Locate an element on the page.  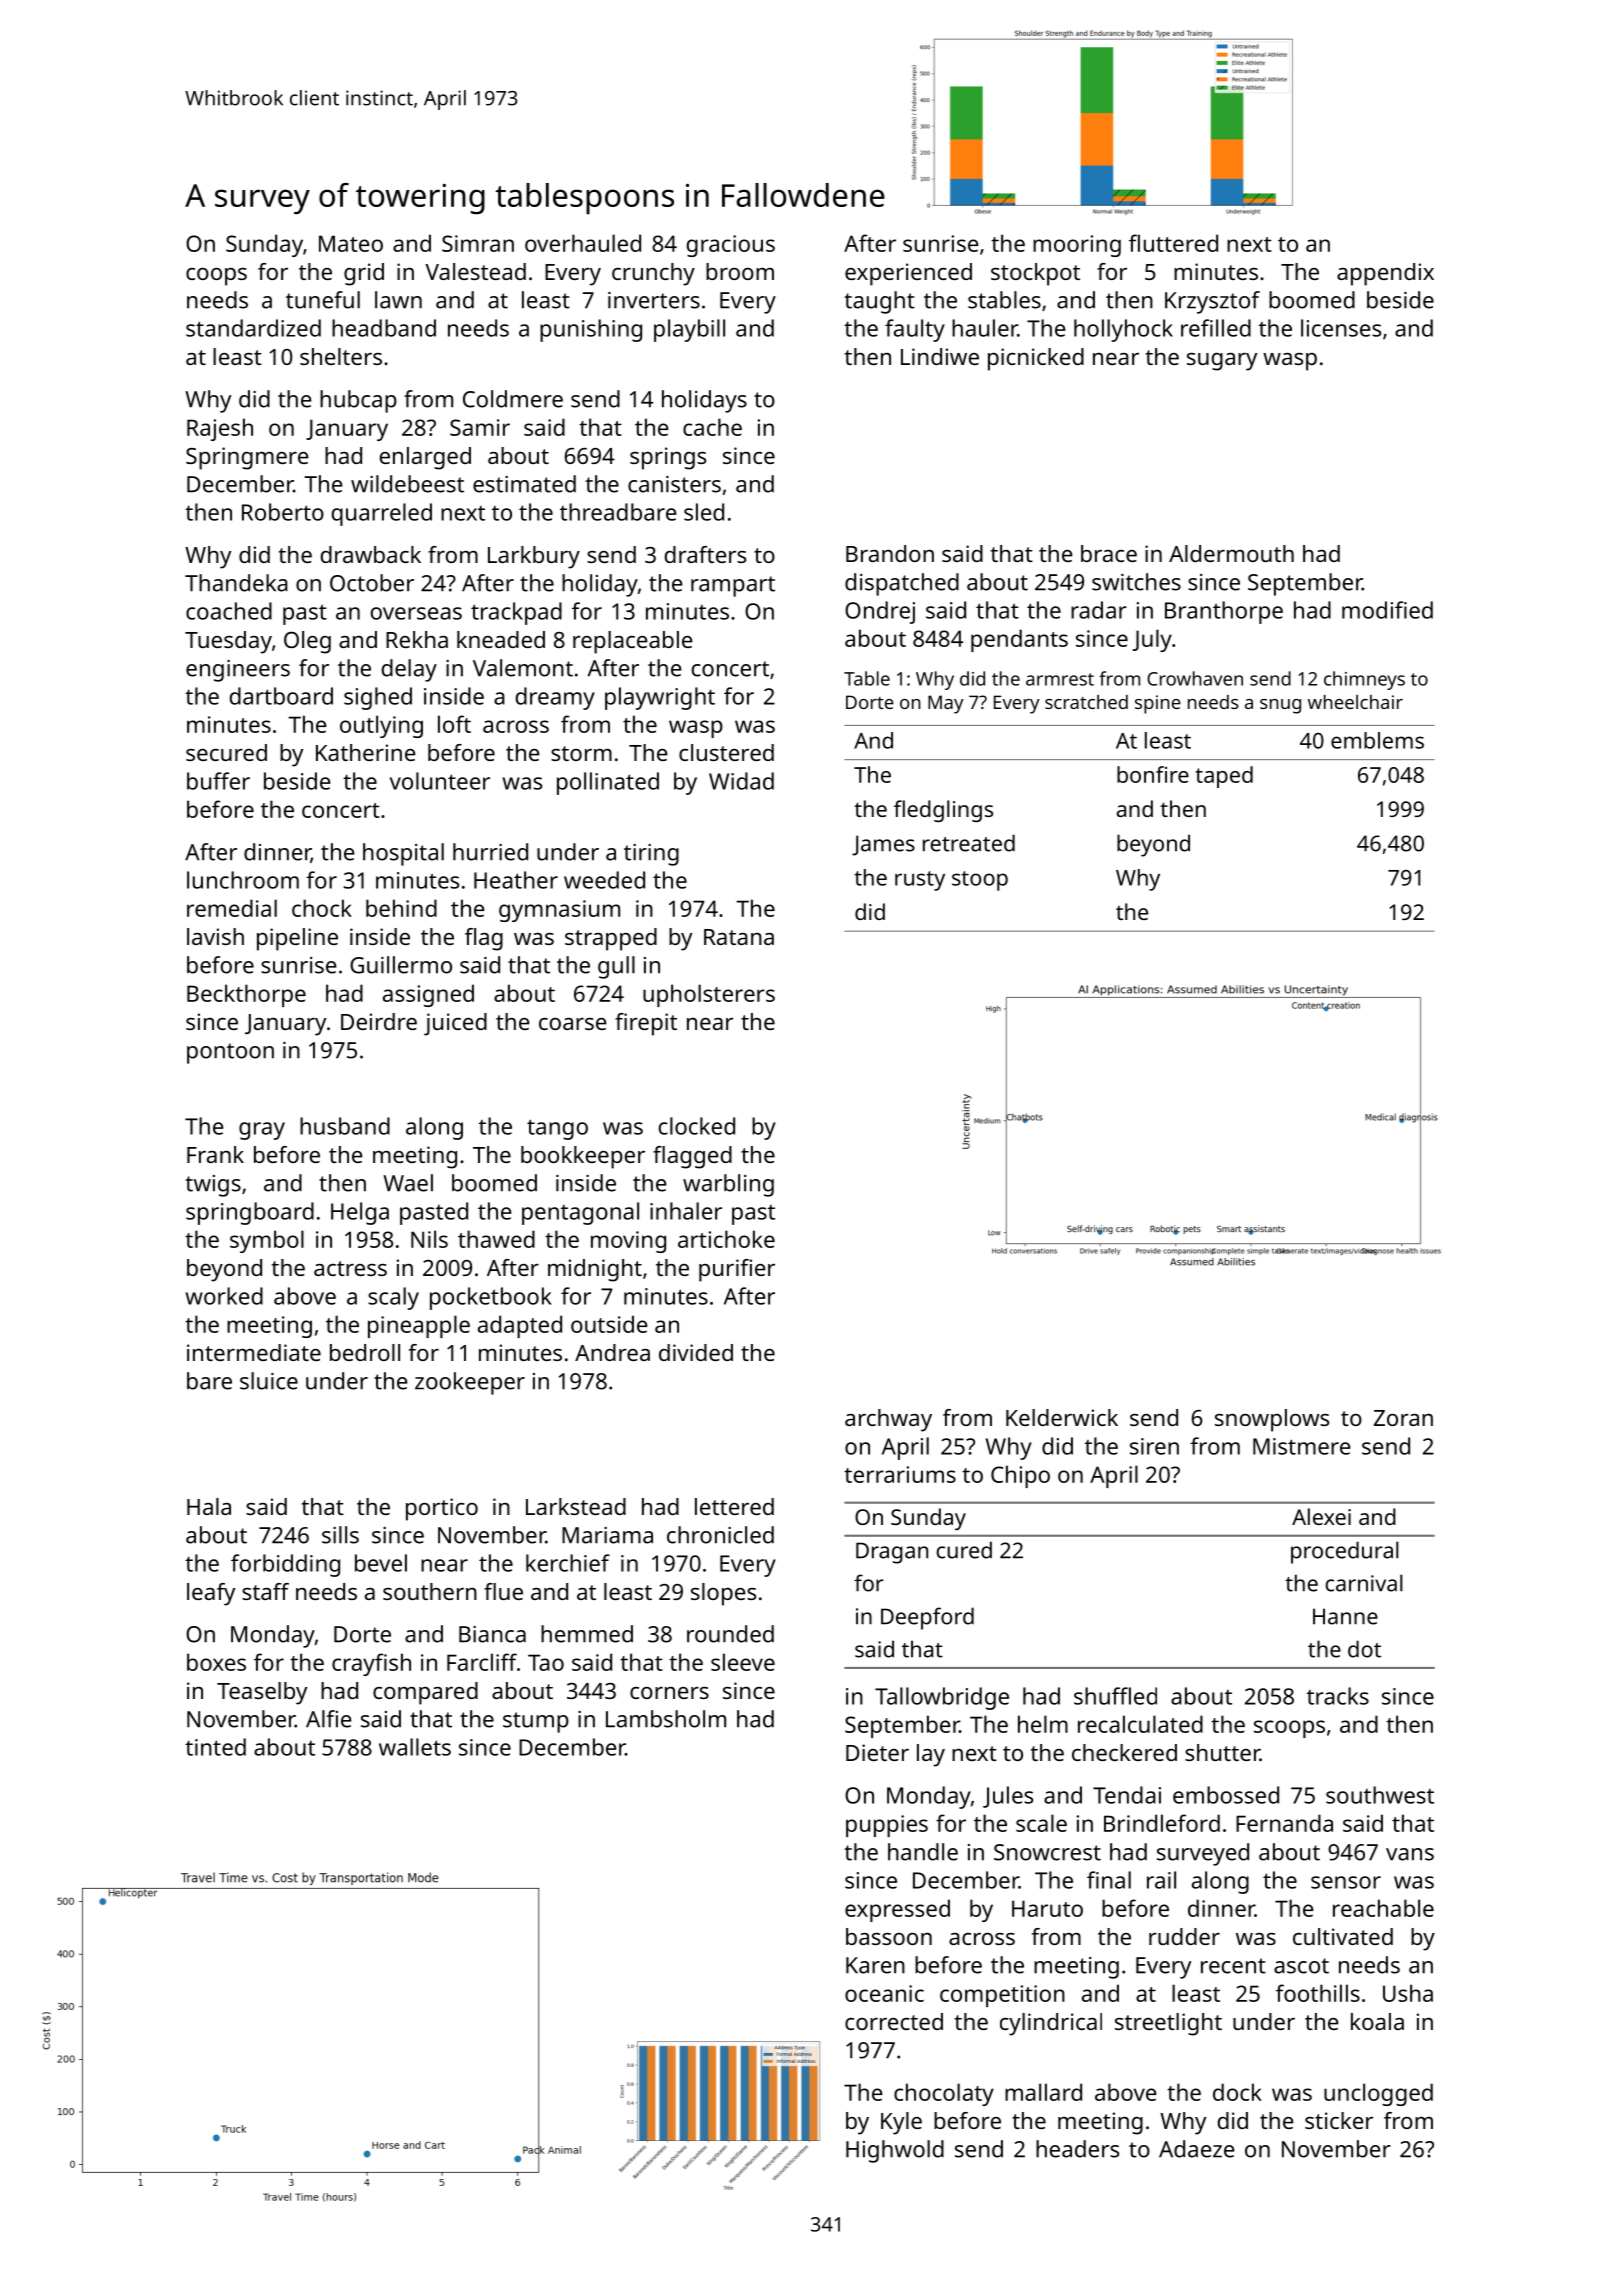
chimneys is located at coordinates (1364, 680).
